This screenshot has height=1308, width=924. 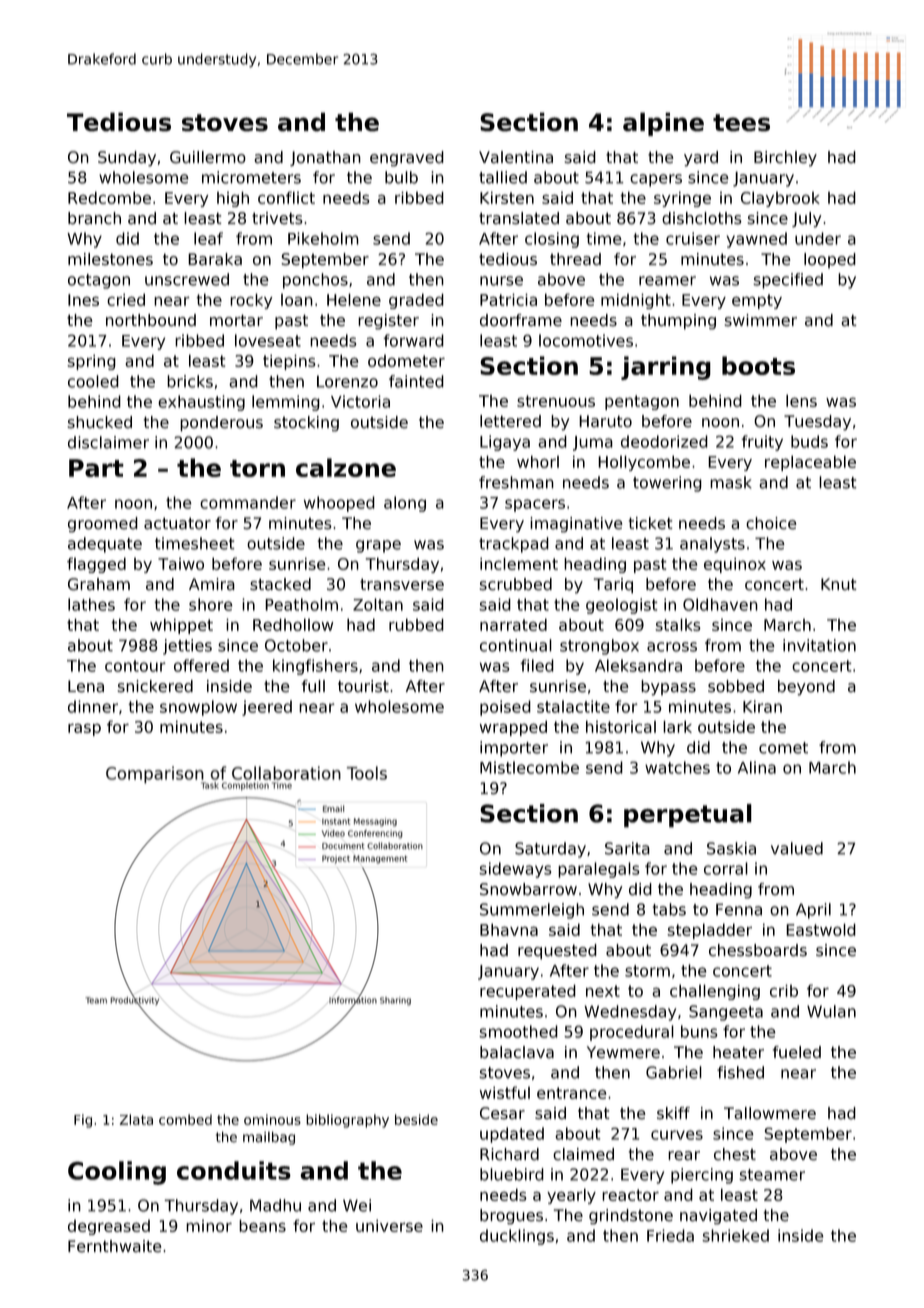 I want to click on ducklings, so click(x=517, y=1237).
